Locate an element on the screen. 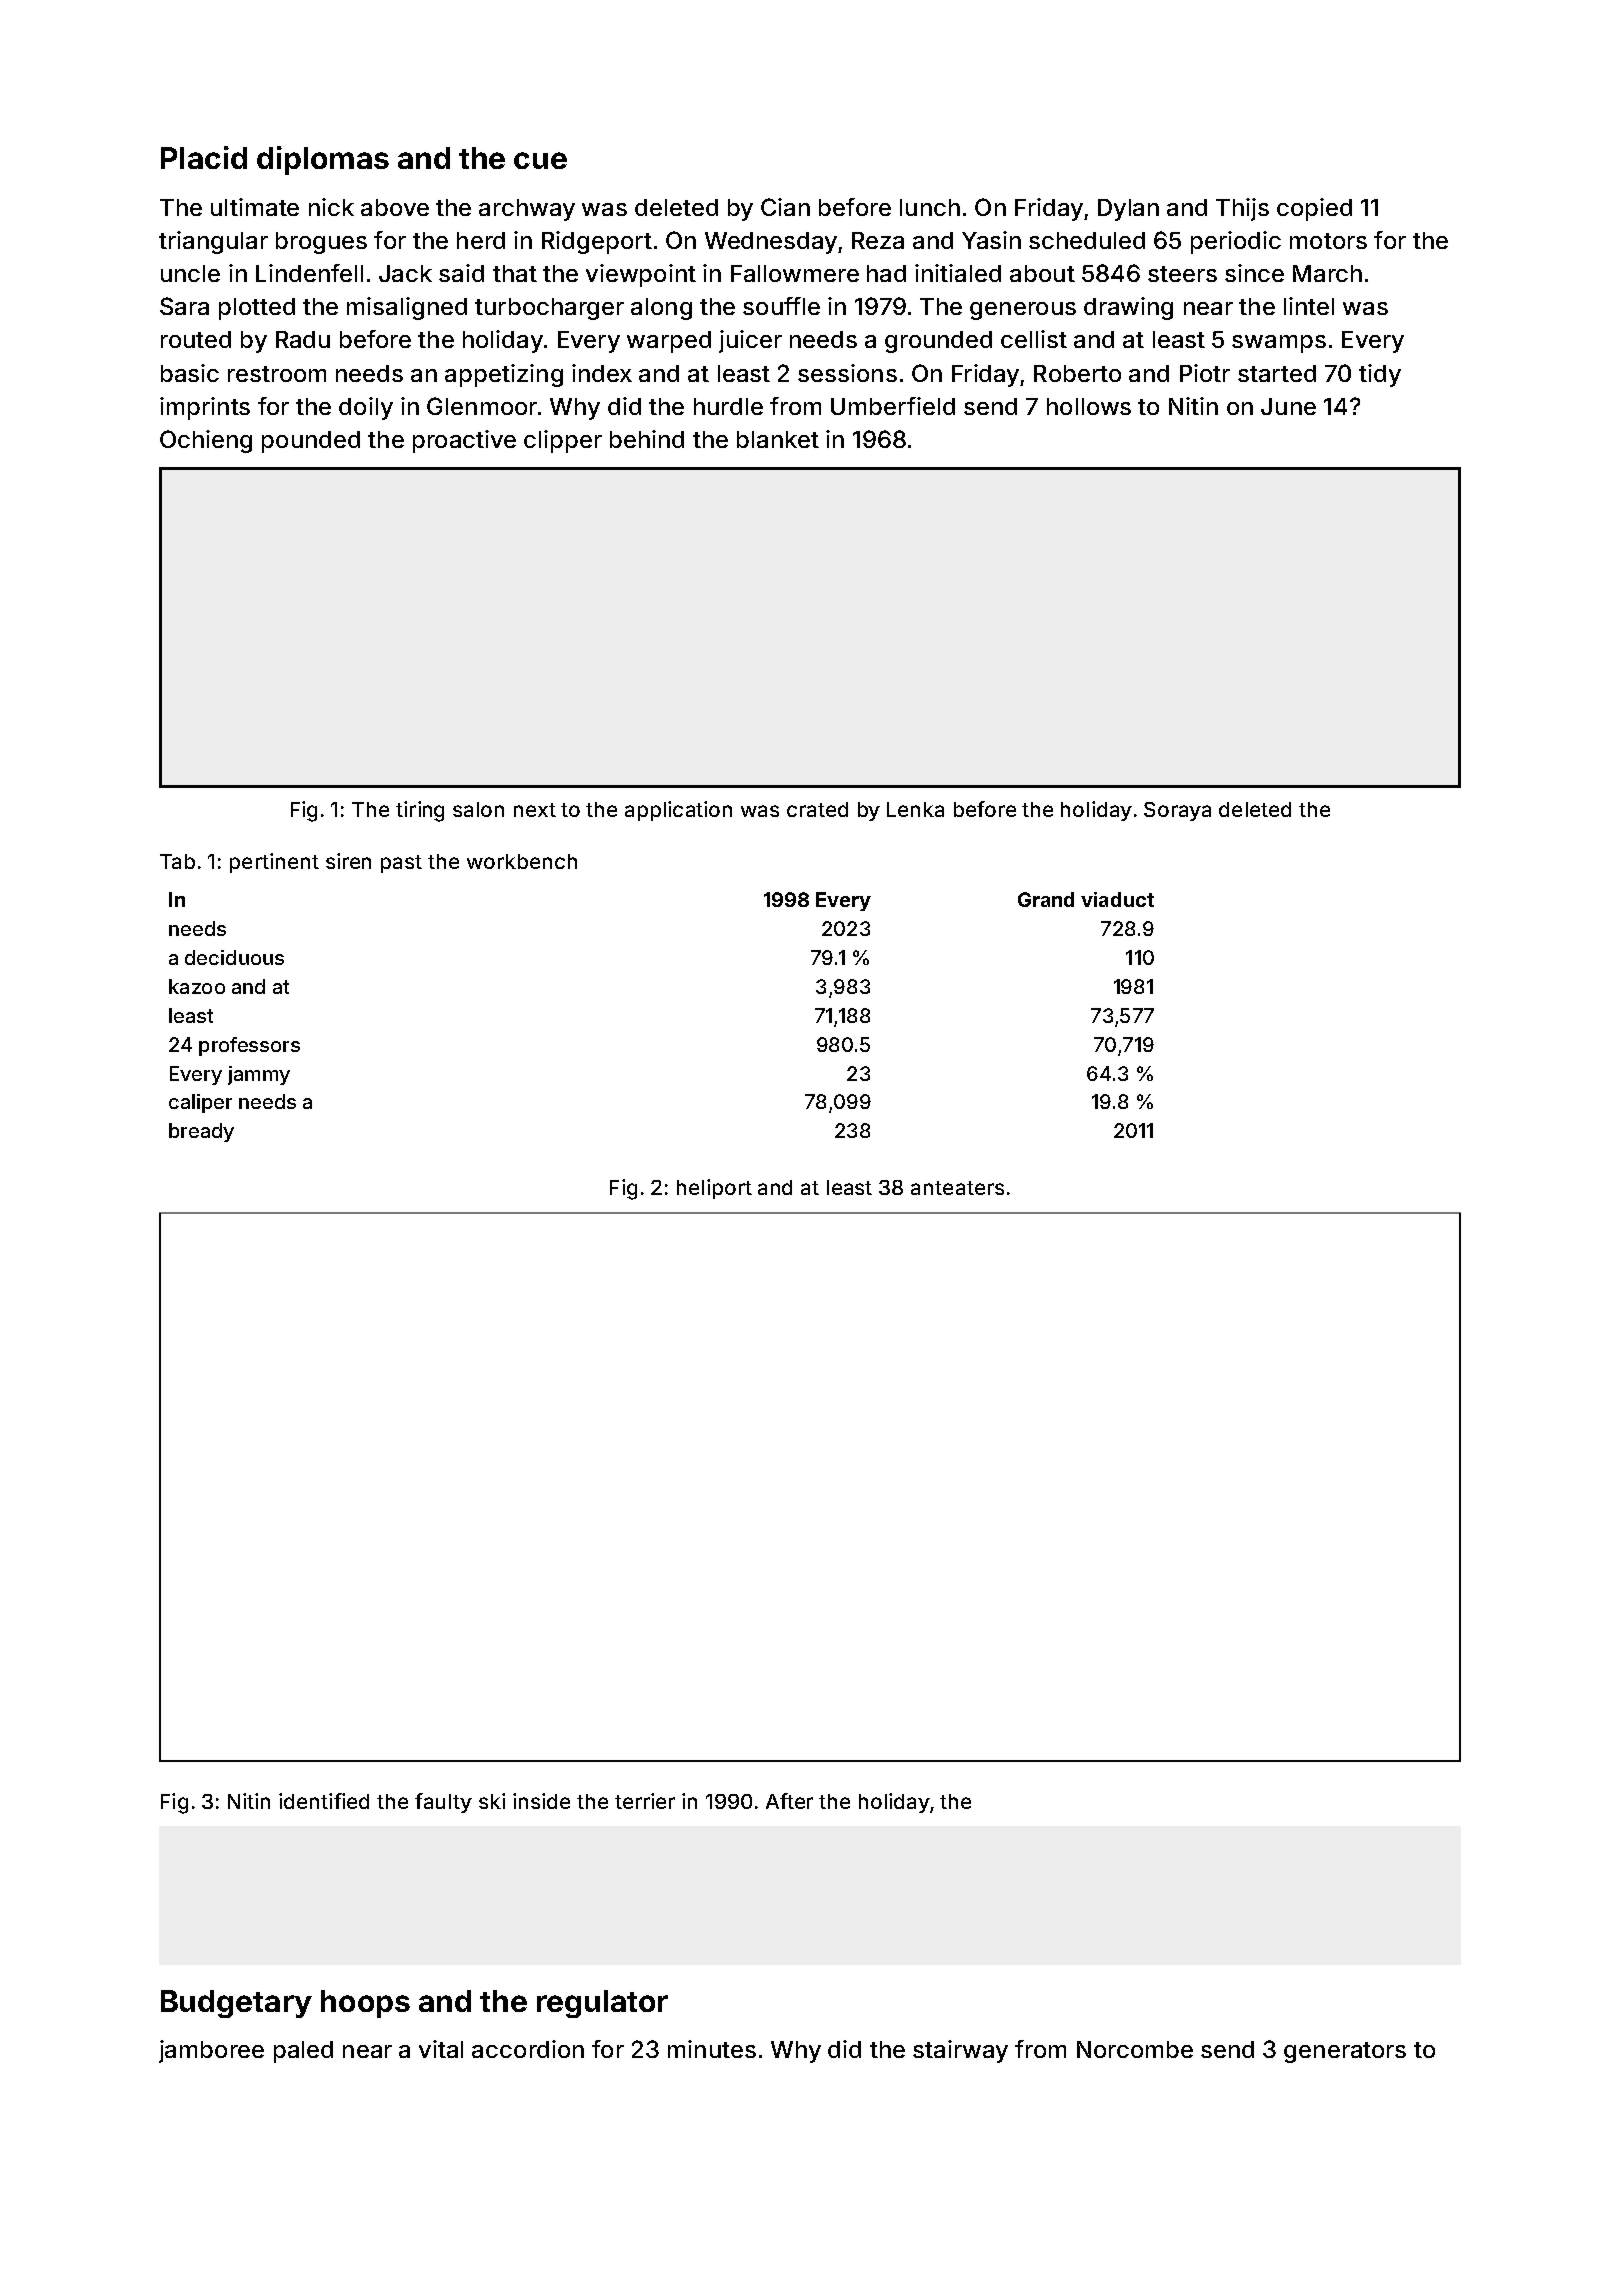 The height and width of the screenshot is (2292, 1620). terrier is located at coordinates (645, 1801).
